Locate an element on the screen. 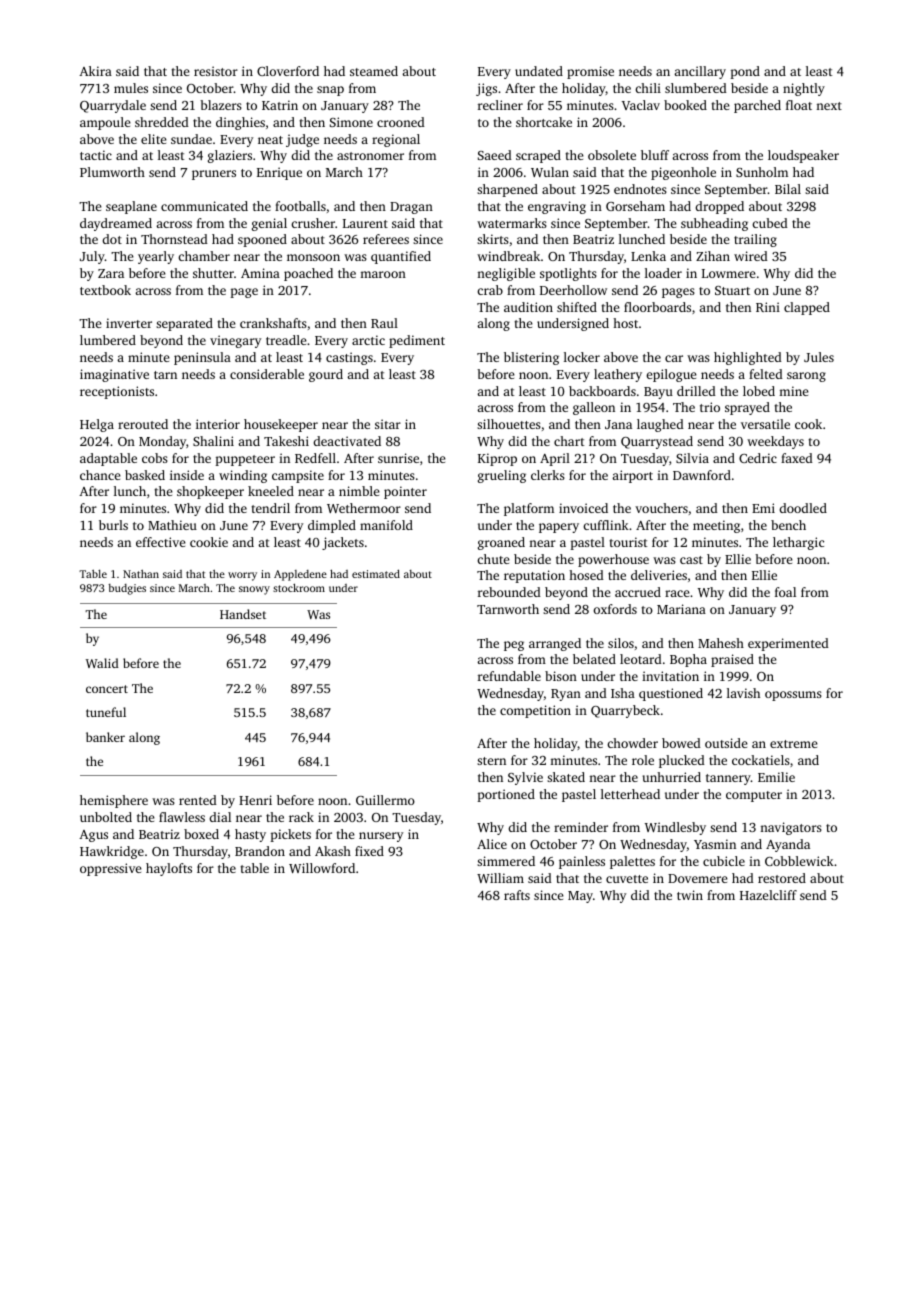 This screenshot has height=1314, width=924. navigators is located at coordinates (791, 828).
